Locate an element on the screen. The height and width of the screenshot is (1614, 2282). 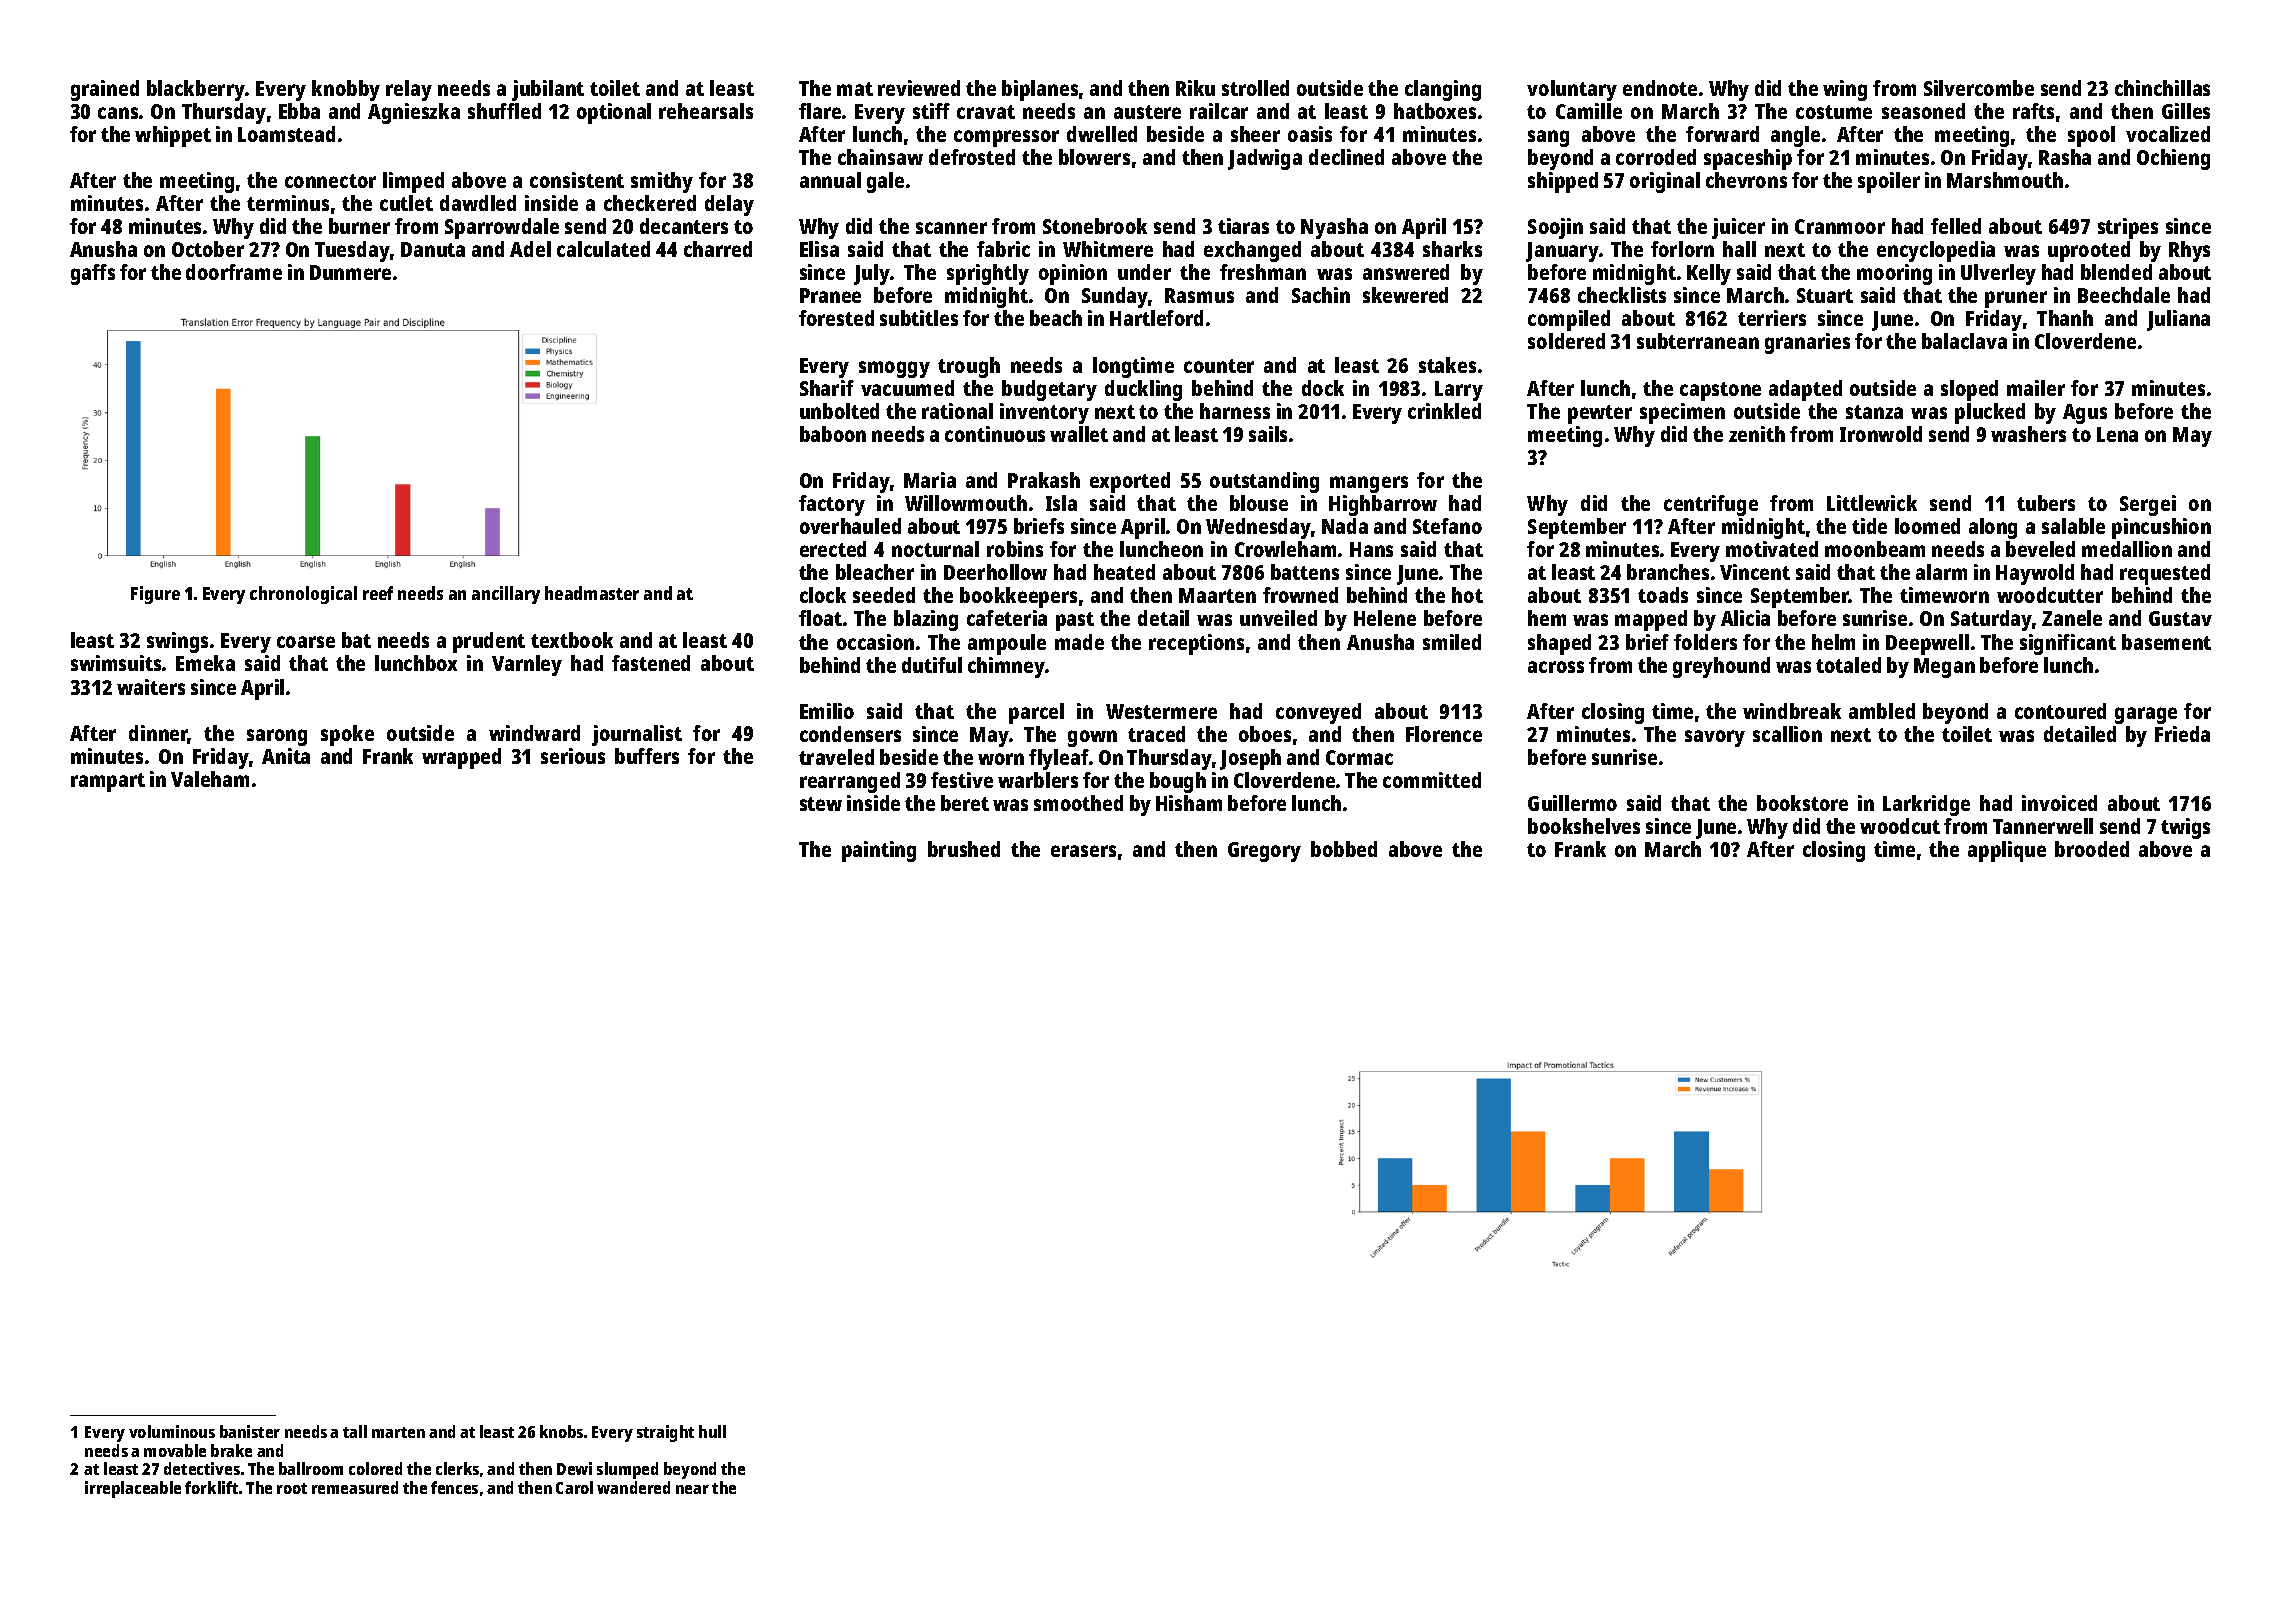
Gregory is located at coordinates (1264, 852).
